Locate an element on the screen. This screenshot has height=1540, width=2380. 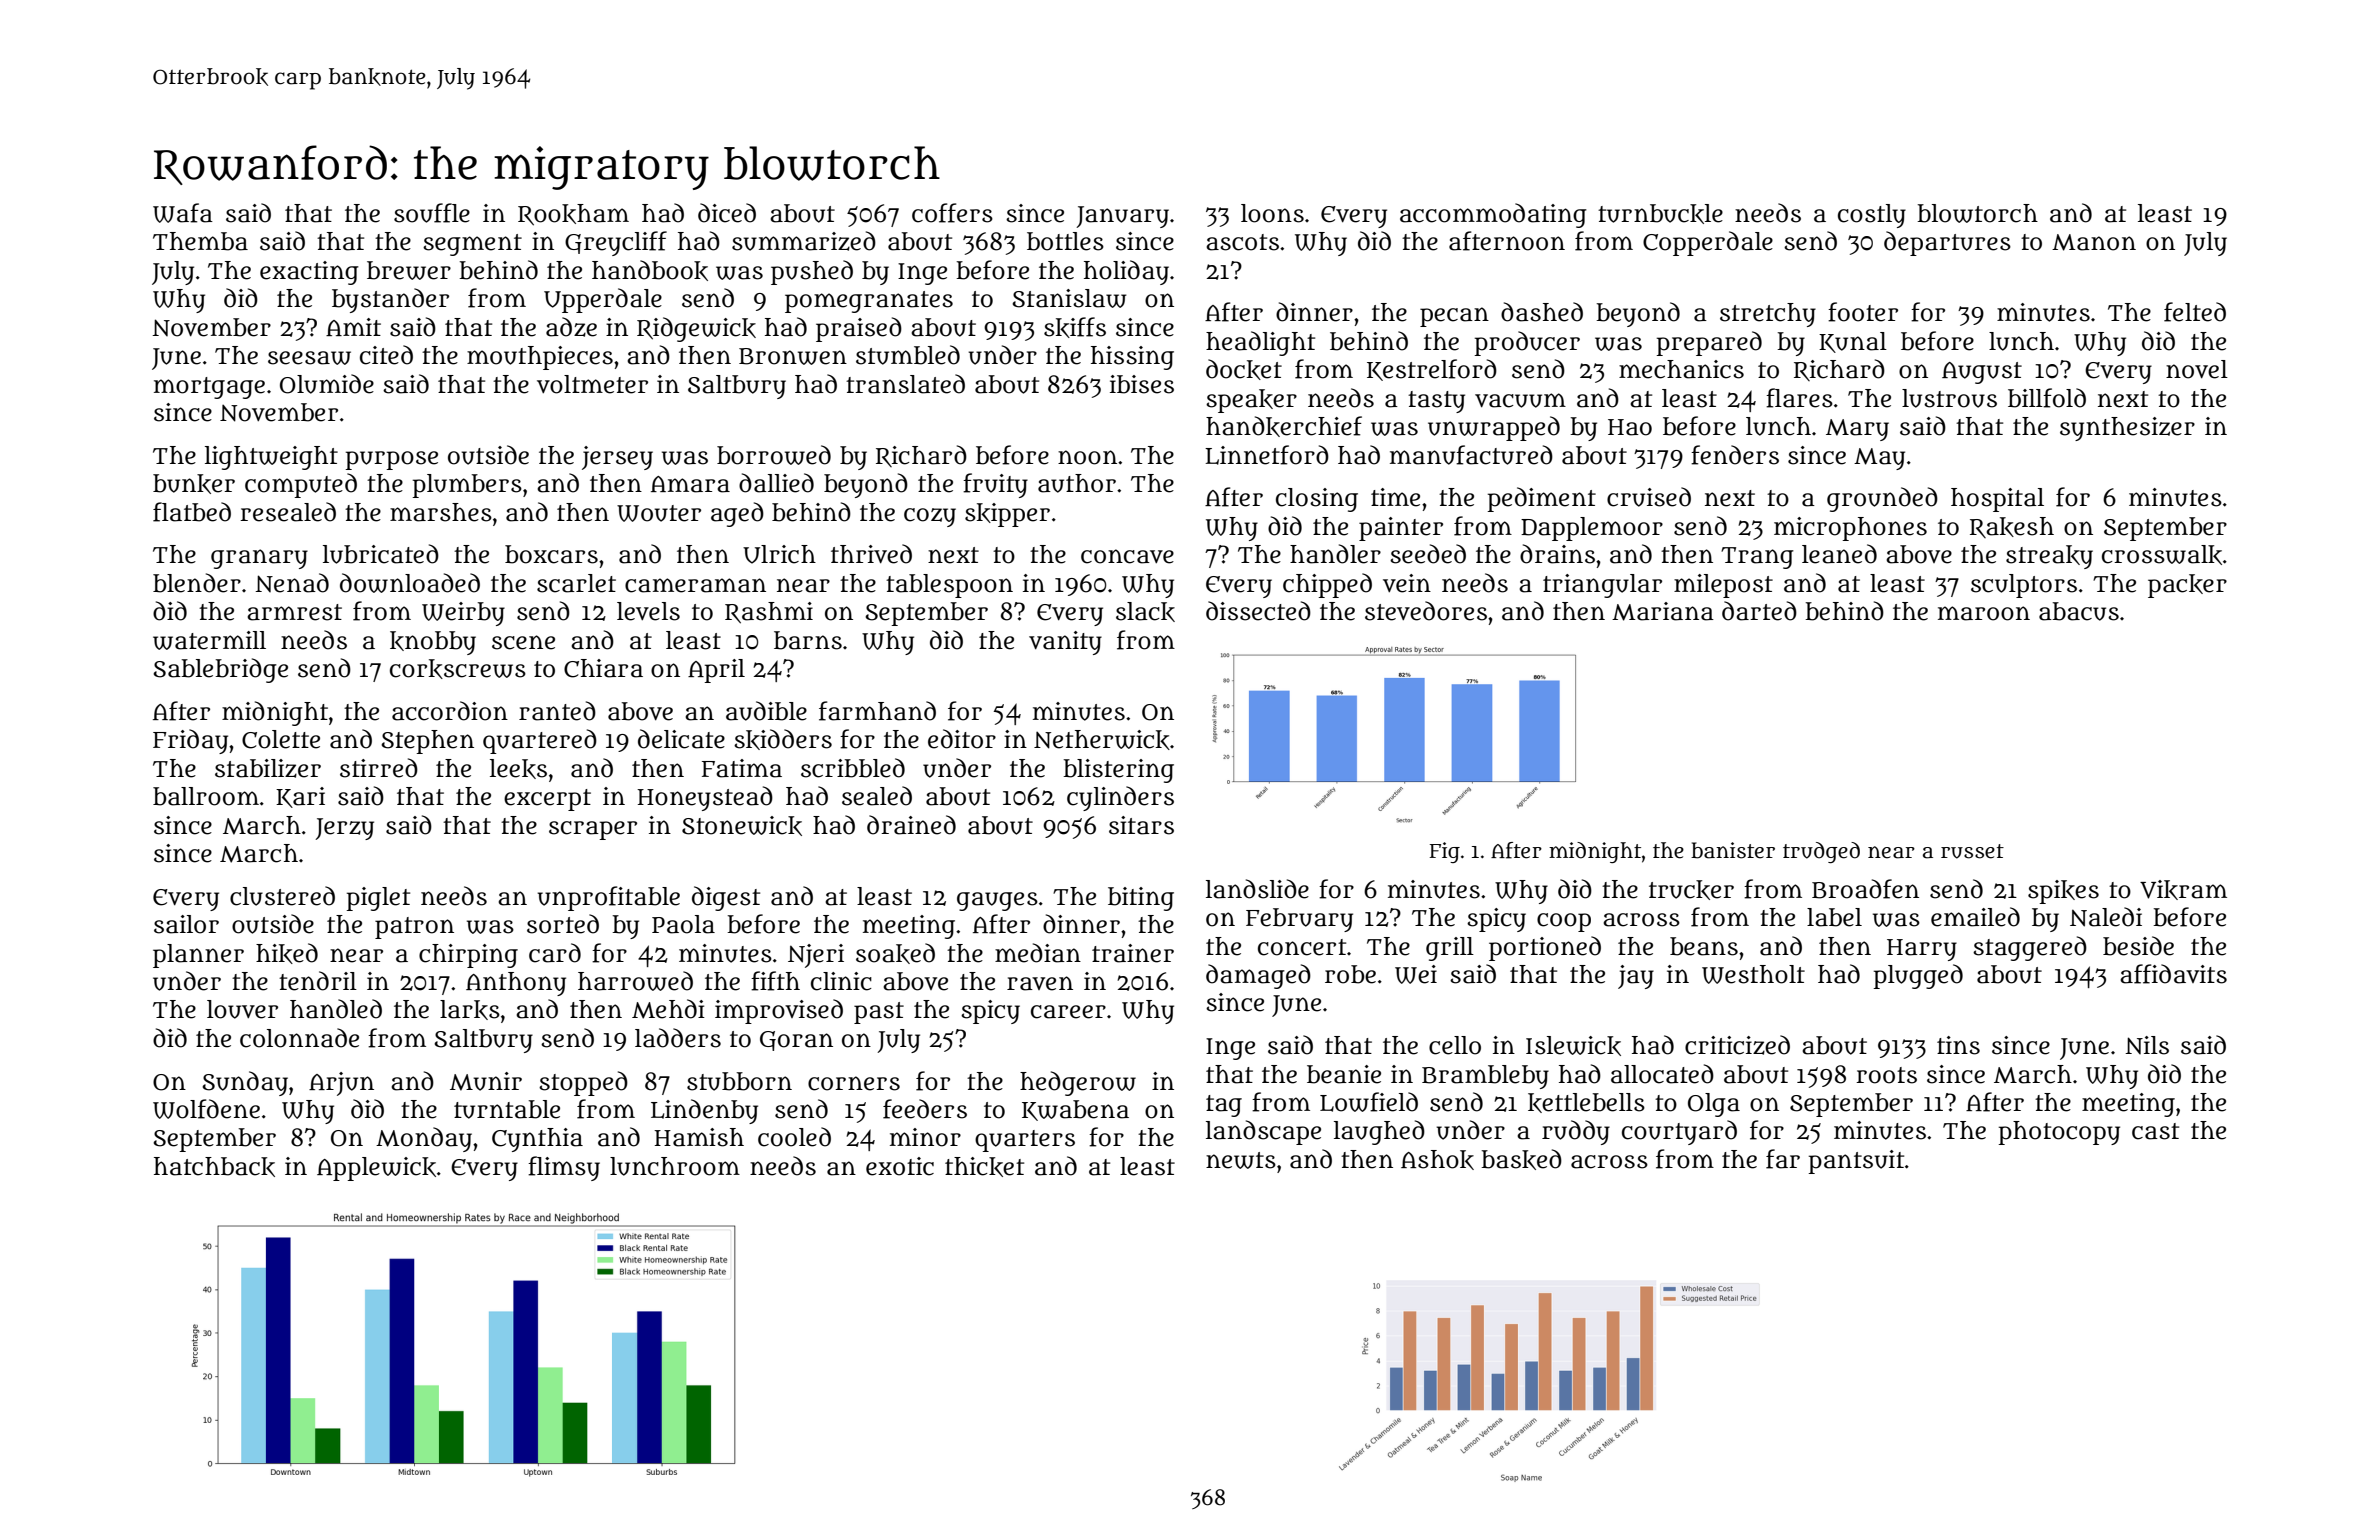
loons is located at coordinates (1272, 213).
